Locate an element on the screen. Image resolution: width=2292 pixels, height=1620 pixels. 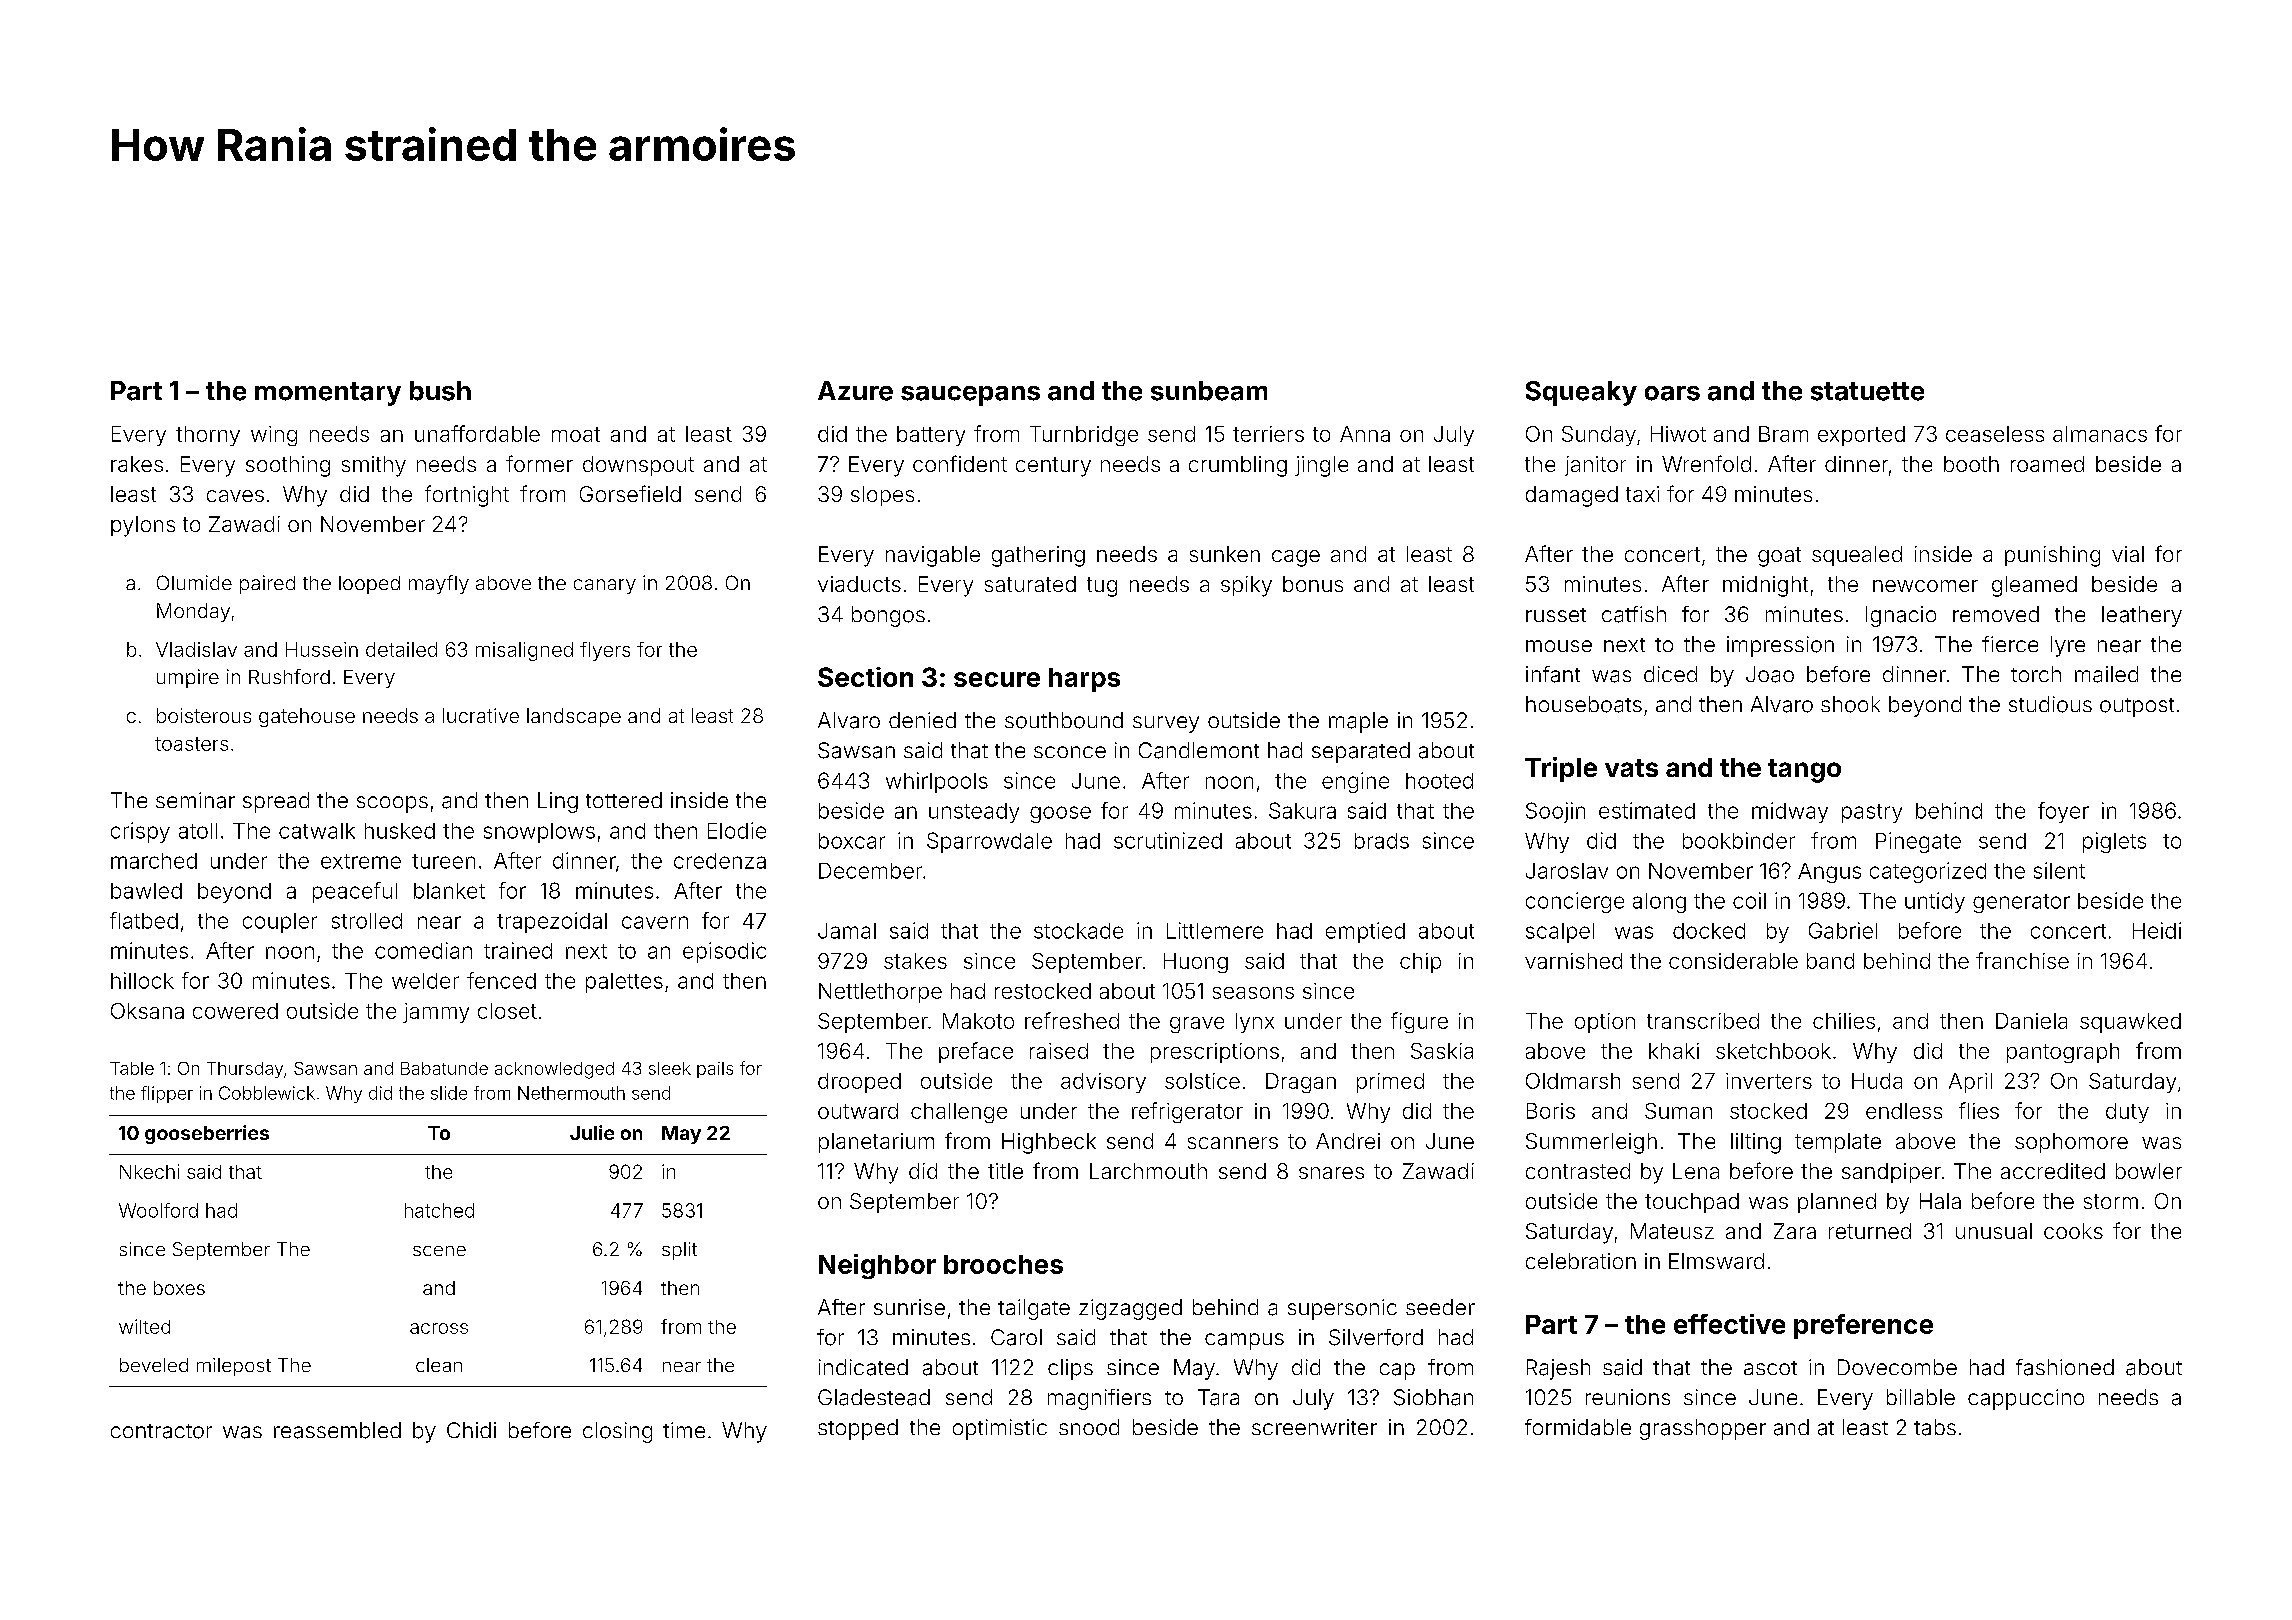
jingle is located at coordinates (1321, 466).
